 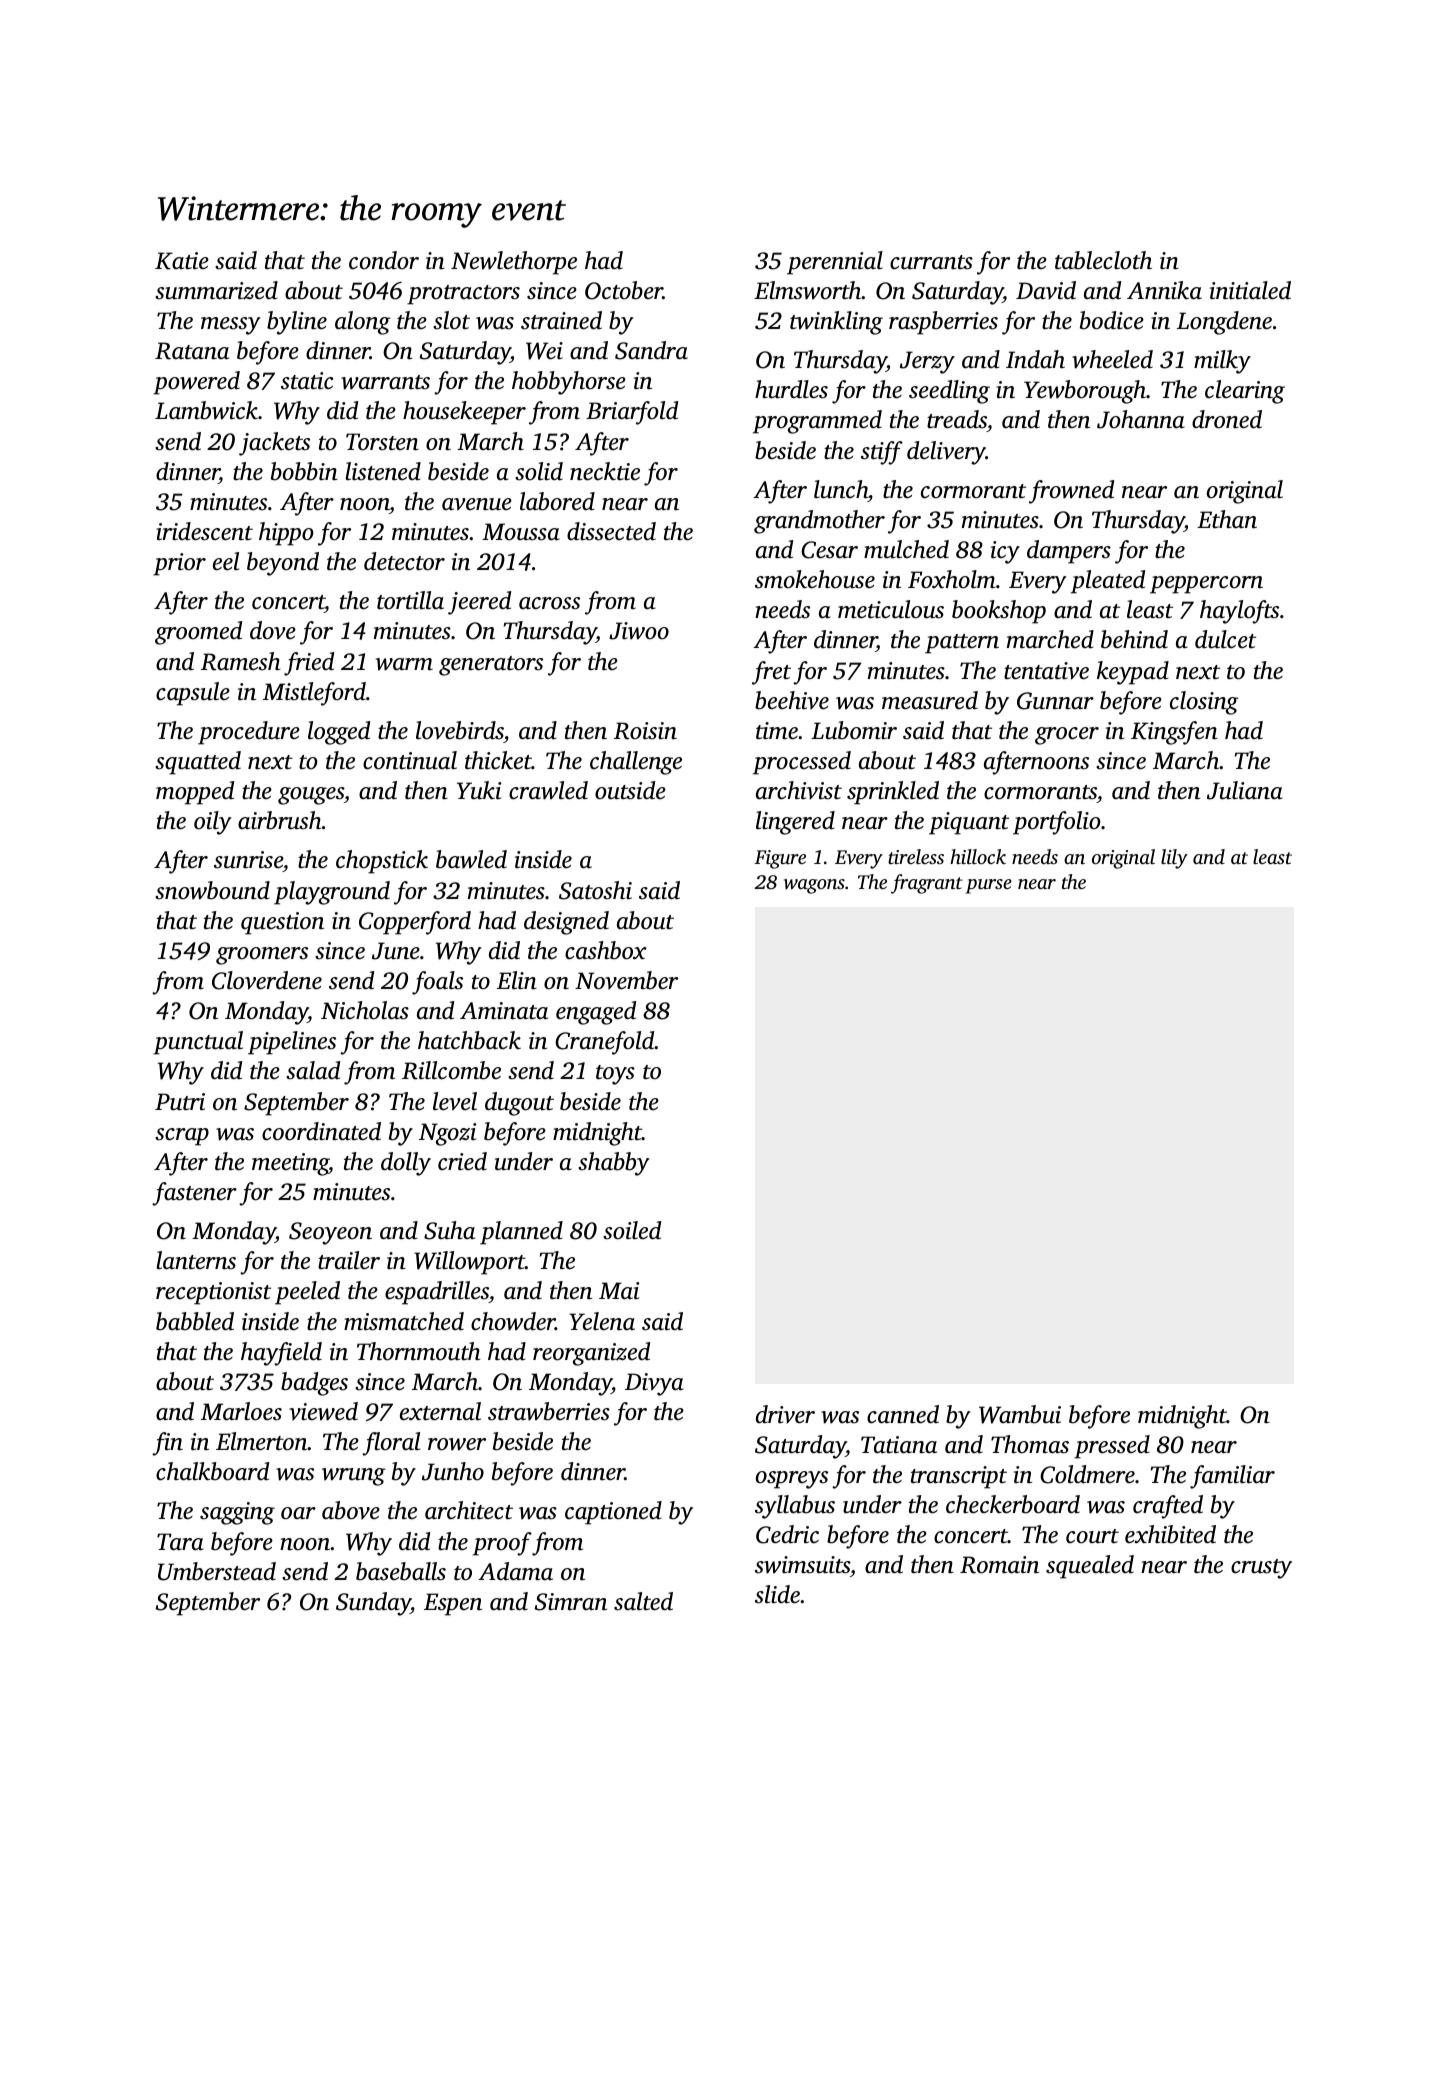 What do you see at coordinates (514, 263) in the screenshot?
I see `Newlethorpe` at bounding box center [514, 263].
